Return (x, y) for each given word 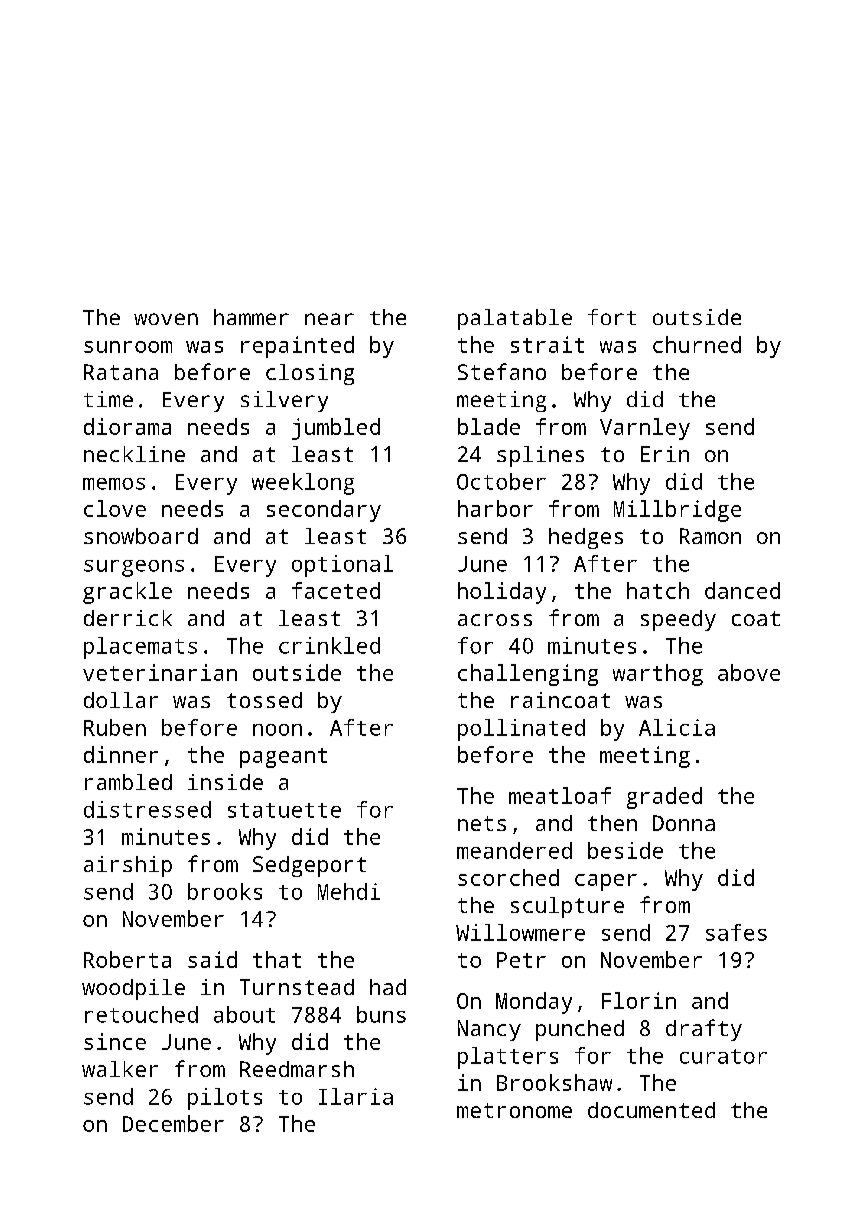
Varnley (645, 429)
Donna (684, 823)
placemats (140, 648)
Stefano (502, 371)
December (173, 1123)
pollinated (521, 730)
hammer (251, 317)
